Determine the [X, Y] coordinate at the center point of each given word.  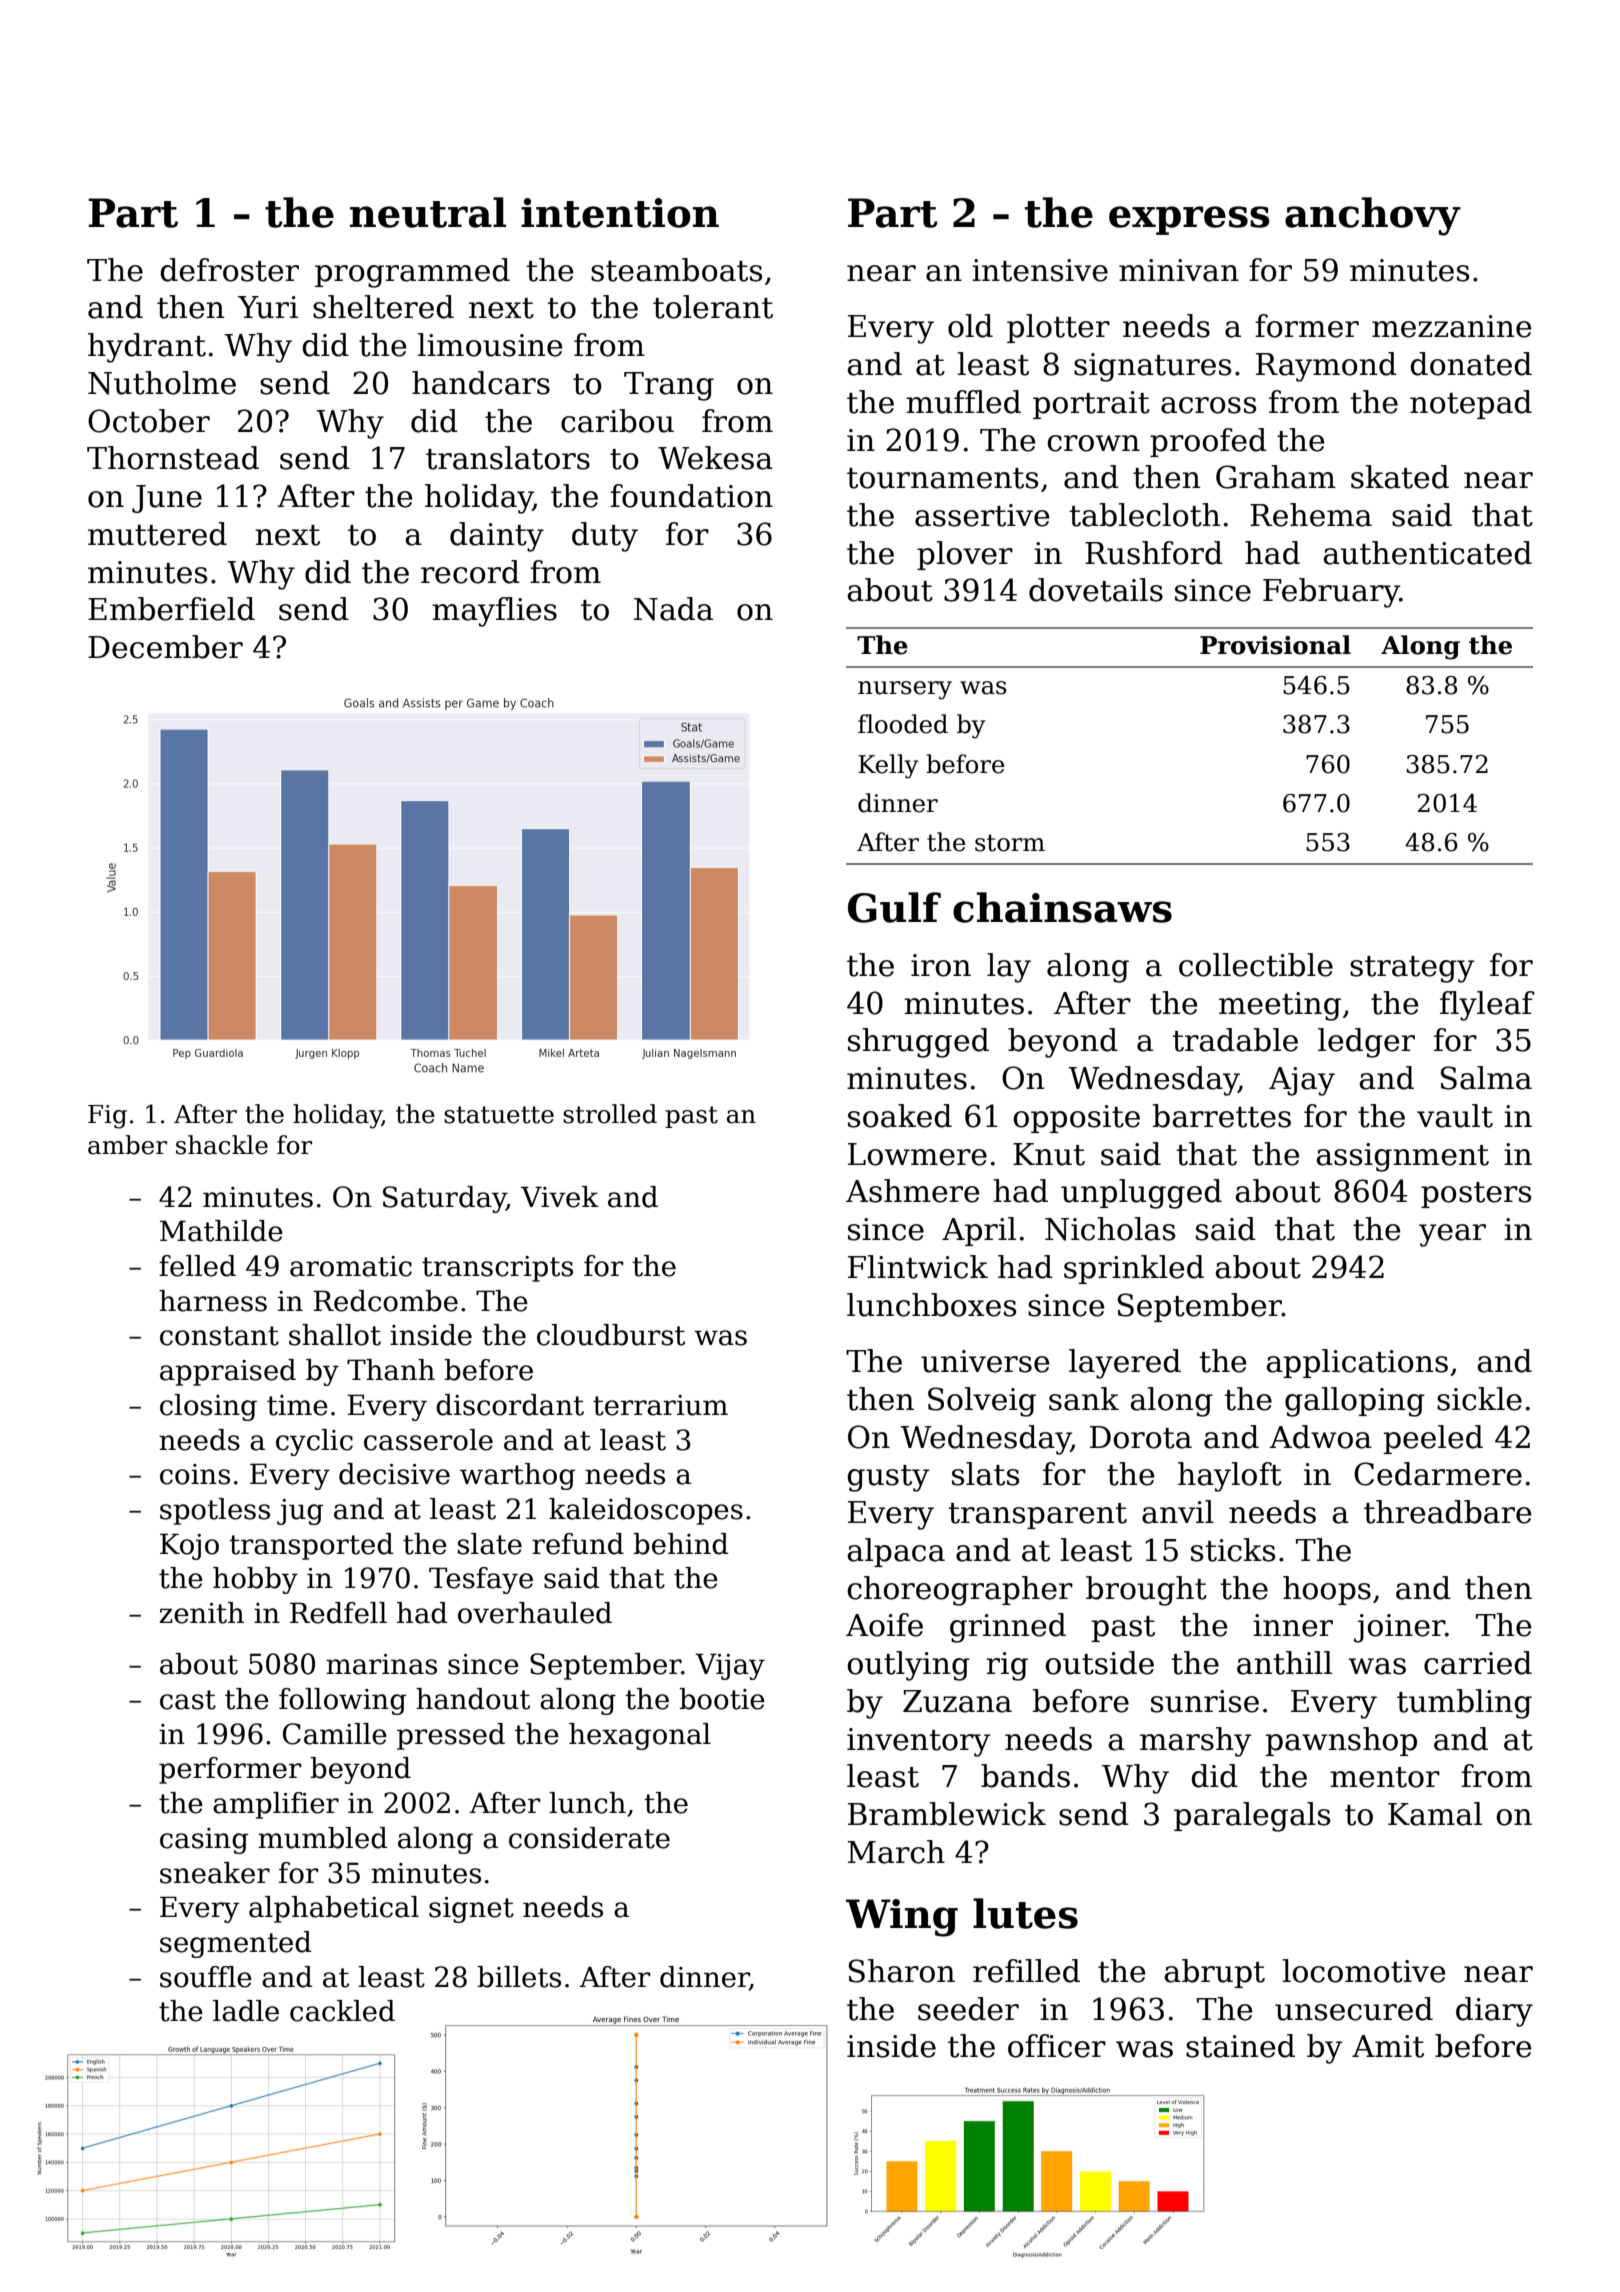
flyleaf [1487, 1006]
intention [620, 213]
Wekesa [715, 458]
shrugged [918, 1043]
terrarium [660, 1405]
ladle [246, 2011]
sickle [1479, 1399]
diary [1494, 2012]
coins [195, 1474]
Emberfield [171, 609]
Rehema [1311, 515]
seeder [968, 2009]
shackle [222, 1145]
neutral [428, 212]
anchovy [1373, 216]
